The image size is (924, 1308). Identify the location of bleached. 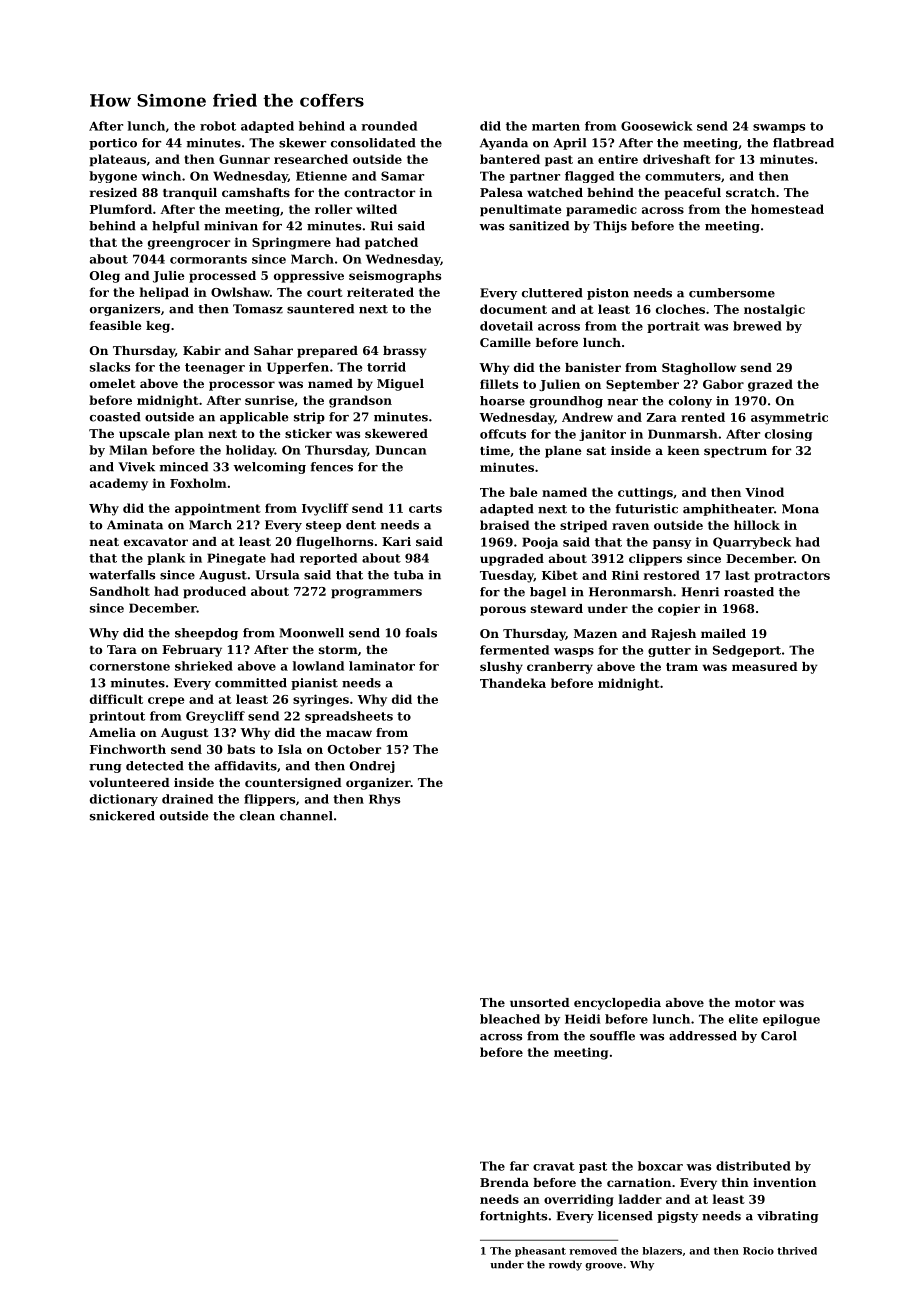
(510, 1019).
